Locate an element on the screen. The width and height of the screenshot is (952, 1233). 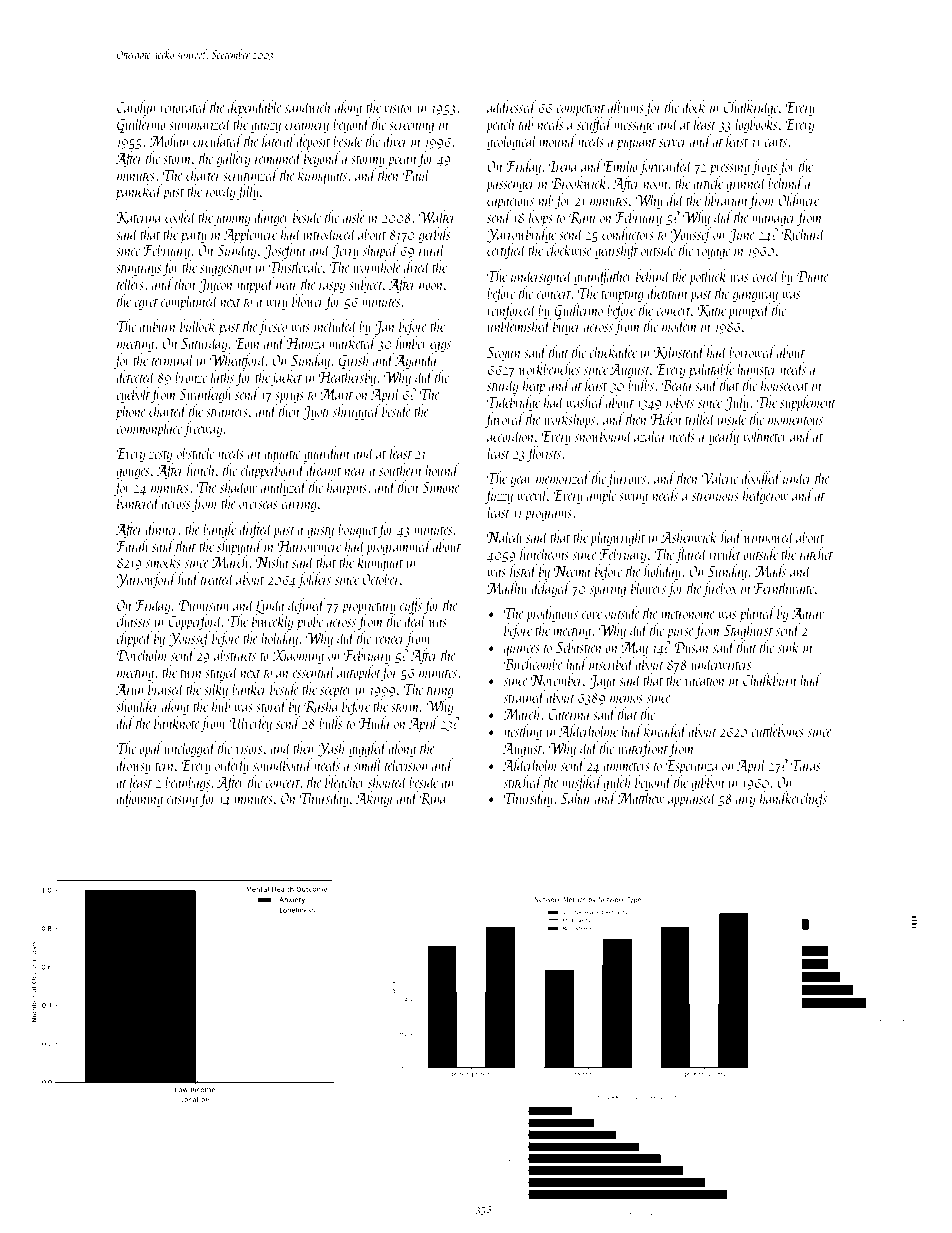
appraised is located at coordinates (692, 799).
